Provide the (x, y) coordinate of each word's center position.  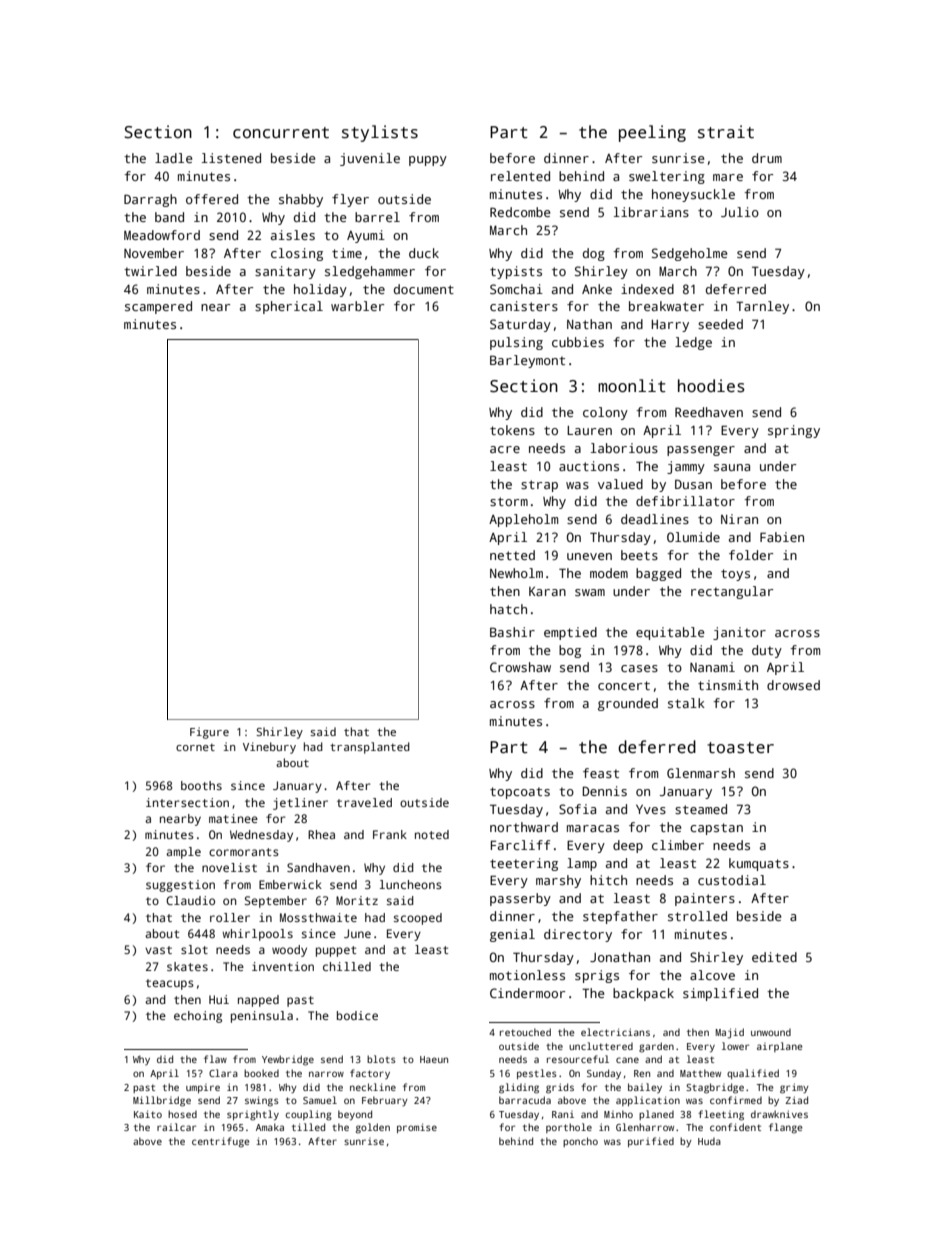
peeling (652, 133)
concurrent (281, 133)
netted (512, 555)
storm (509, 501)
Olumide (693, 537)
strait (726, 132)
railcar (176, 1127)
